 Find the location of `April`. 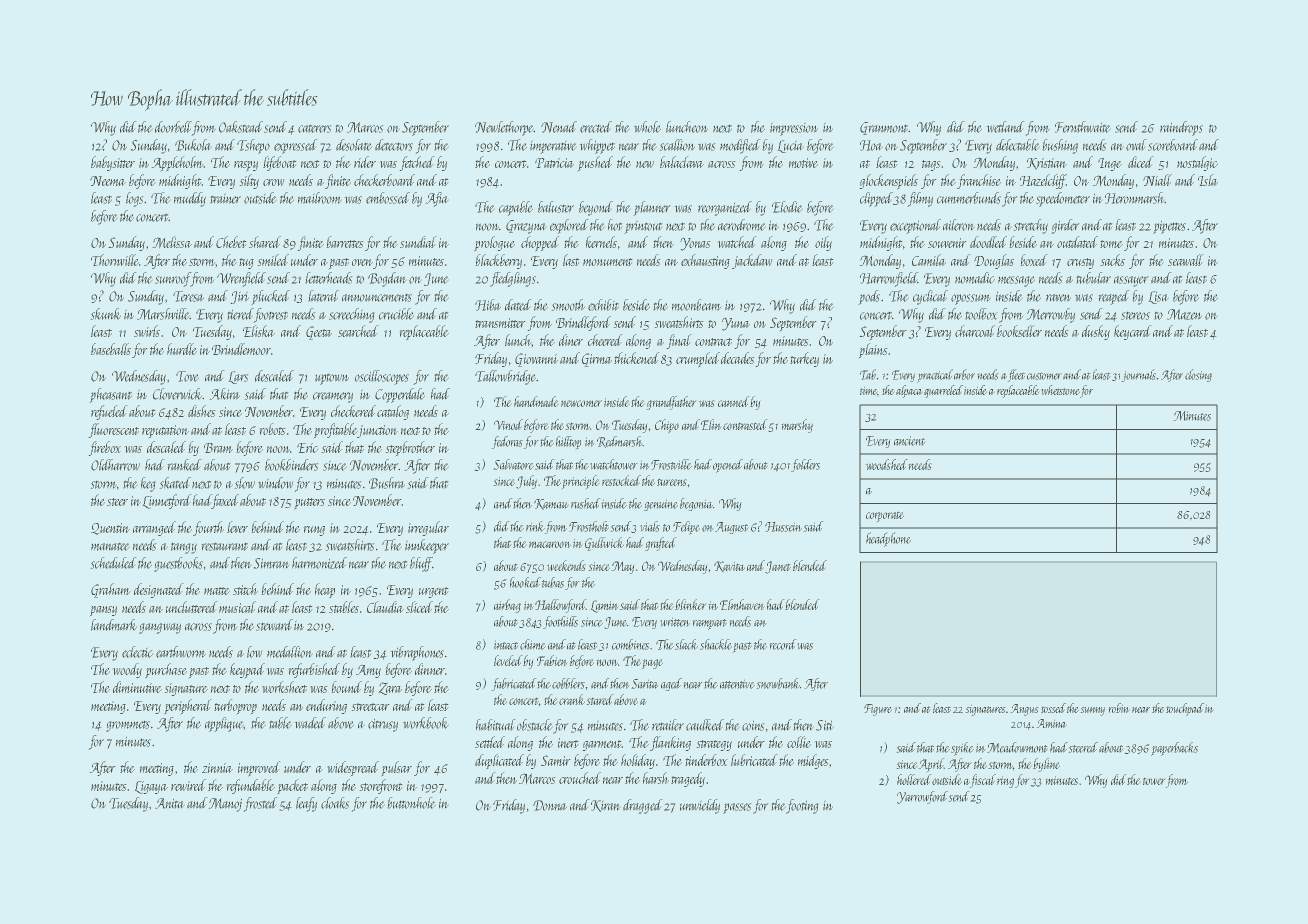

April is located at coordinates (931, 765).
